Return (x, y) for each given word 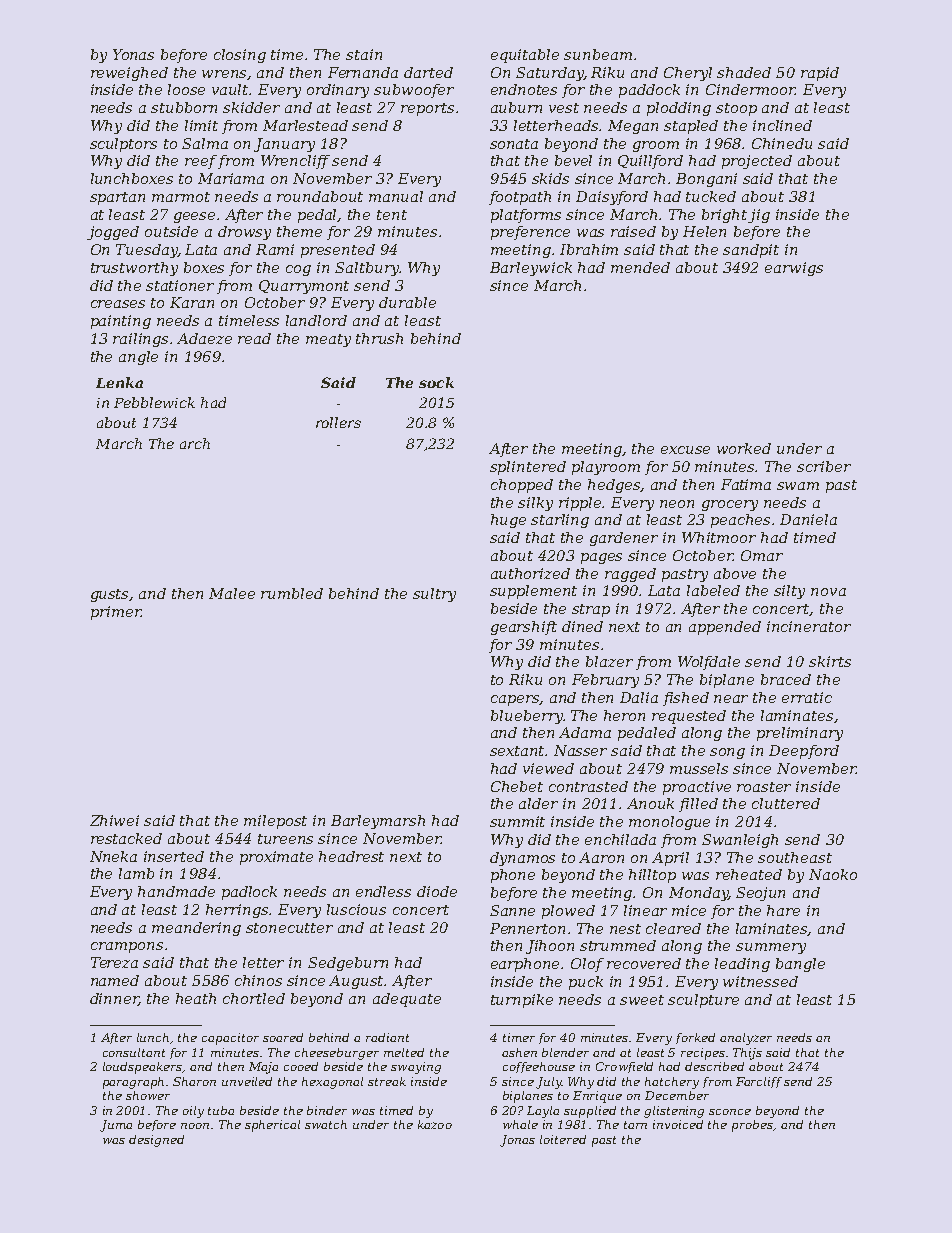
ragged (630, 575)
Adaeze (204, 338)
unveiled (247, 1081)
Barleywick (531, 269)
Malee (232, 593)
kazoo (435, 1124)
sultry (434, 595)
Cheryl (688, 74)
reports (427, 109)
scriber (824, 466)
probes (753, 1126)
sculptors (123, 145)
